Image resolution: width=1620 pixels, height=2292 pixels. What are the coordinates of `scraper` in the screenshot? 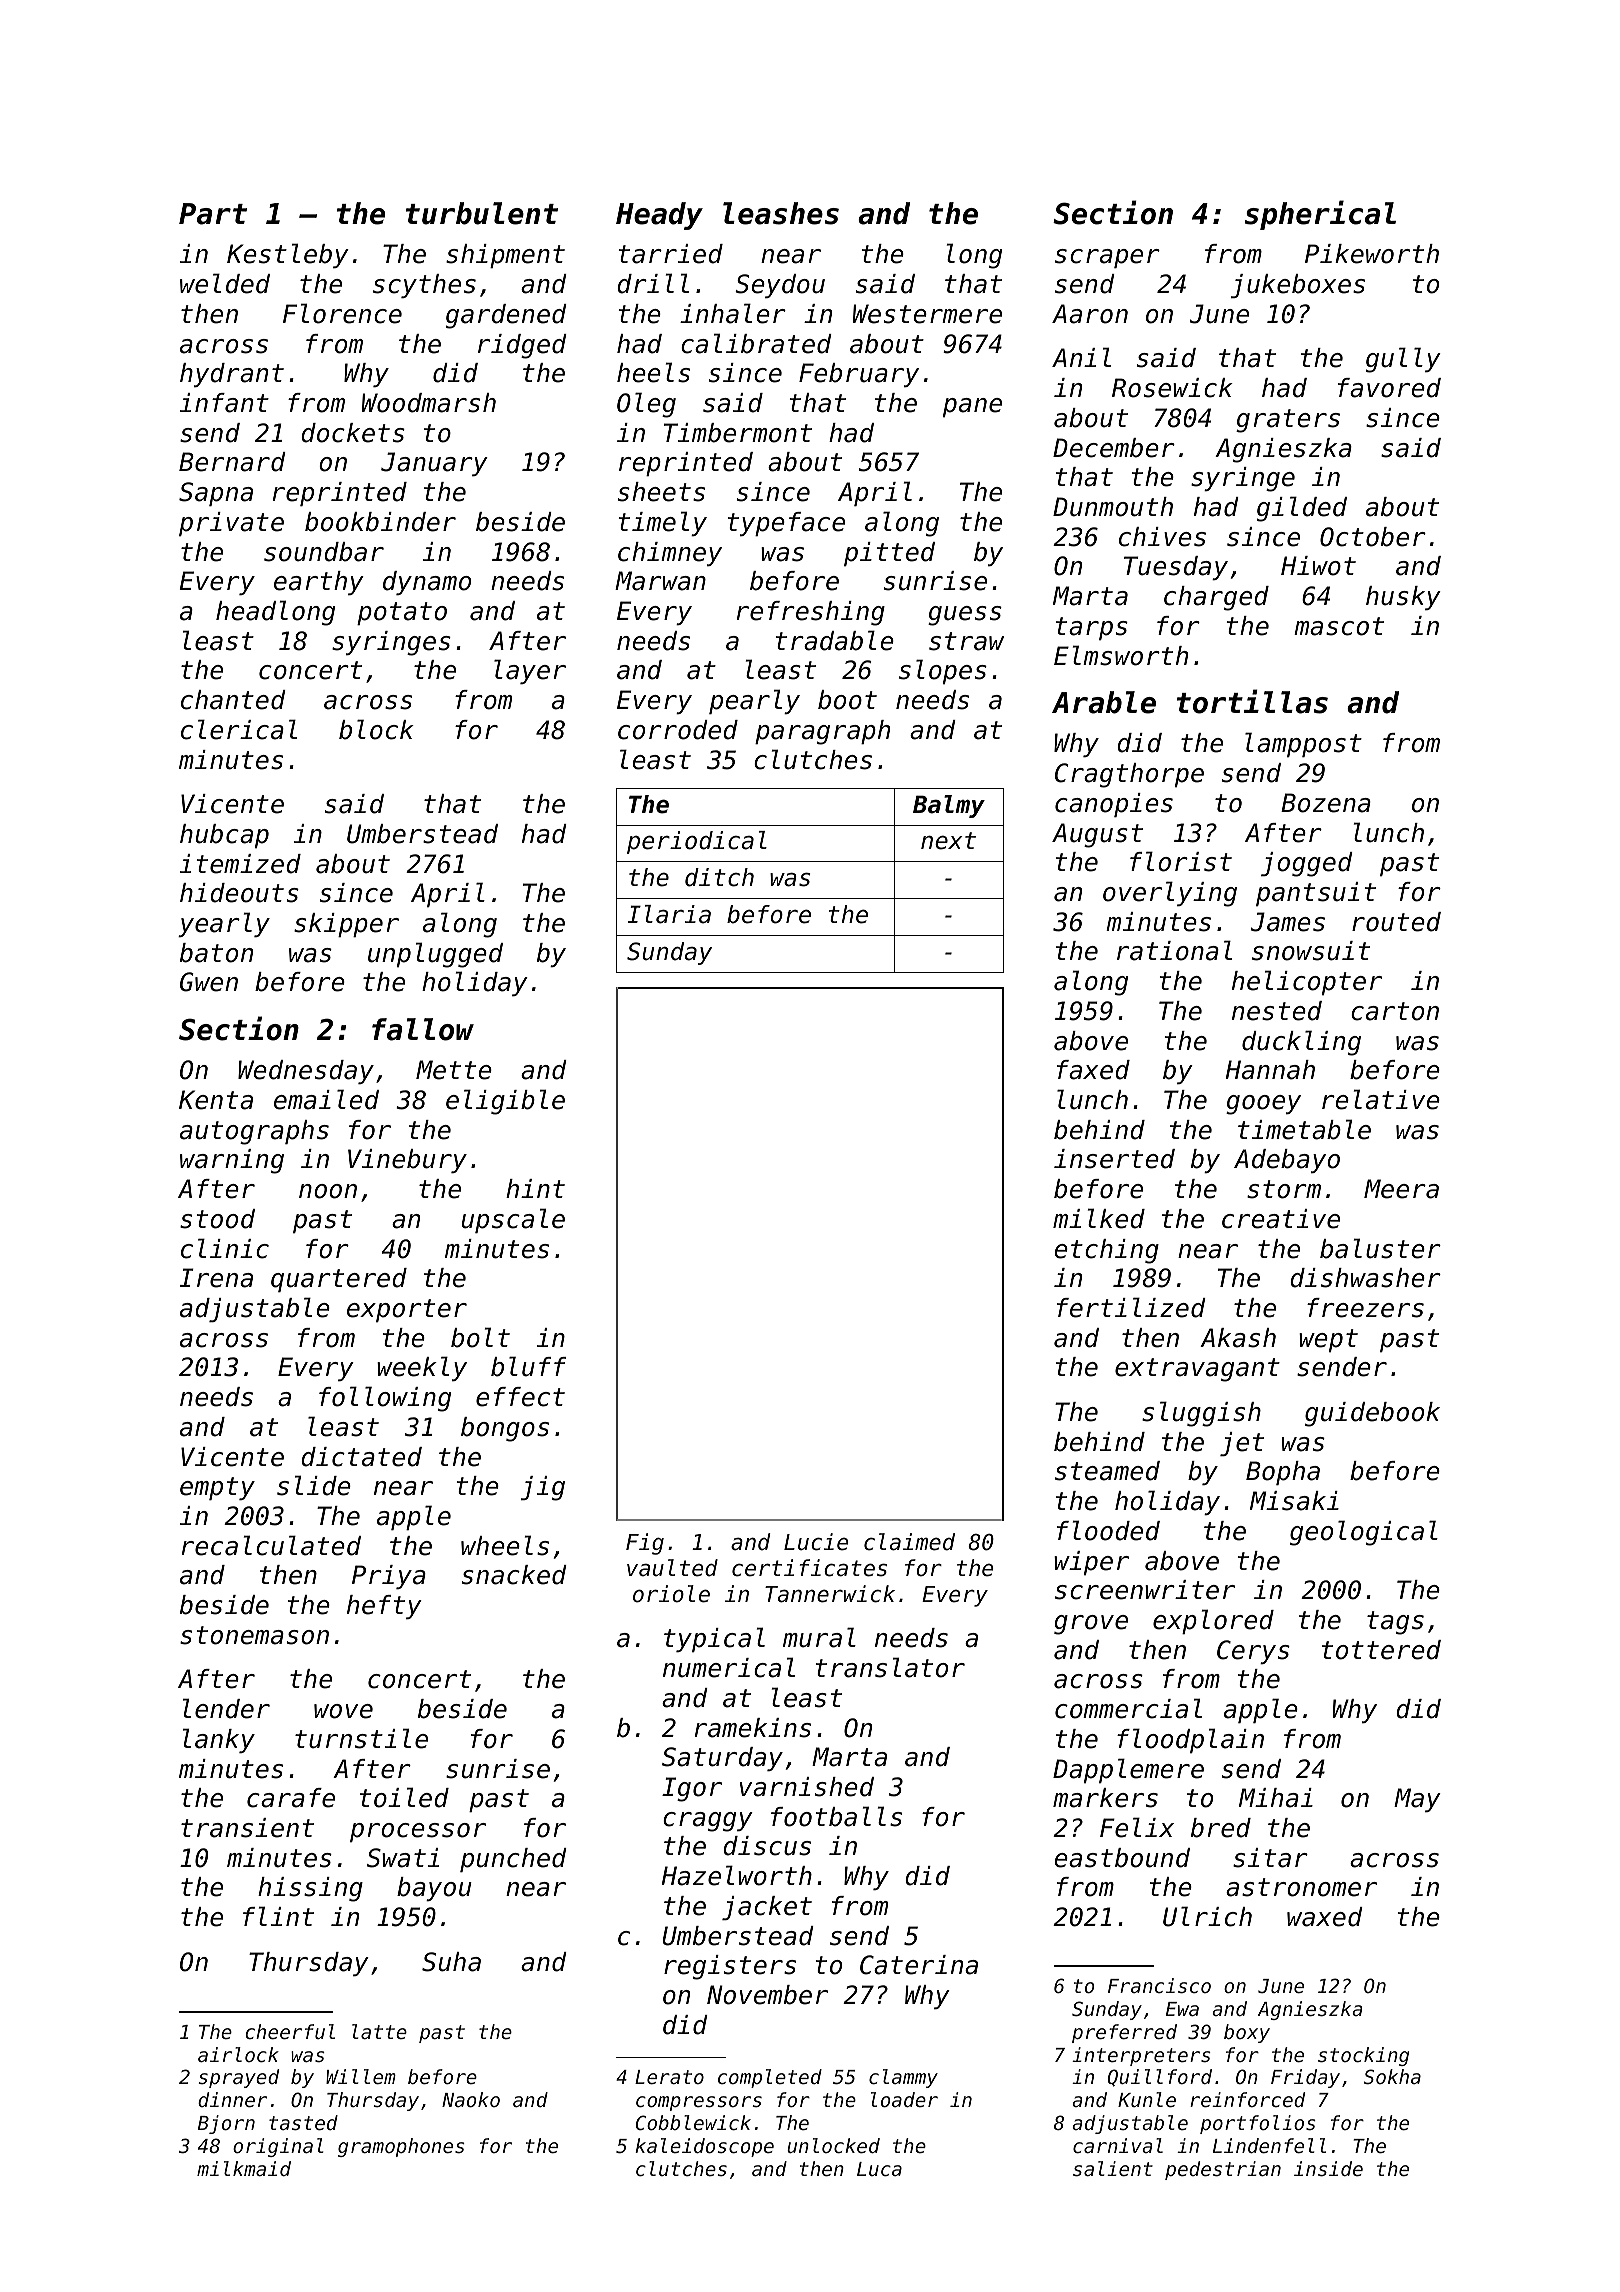 It's located at (1107, 258).
